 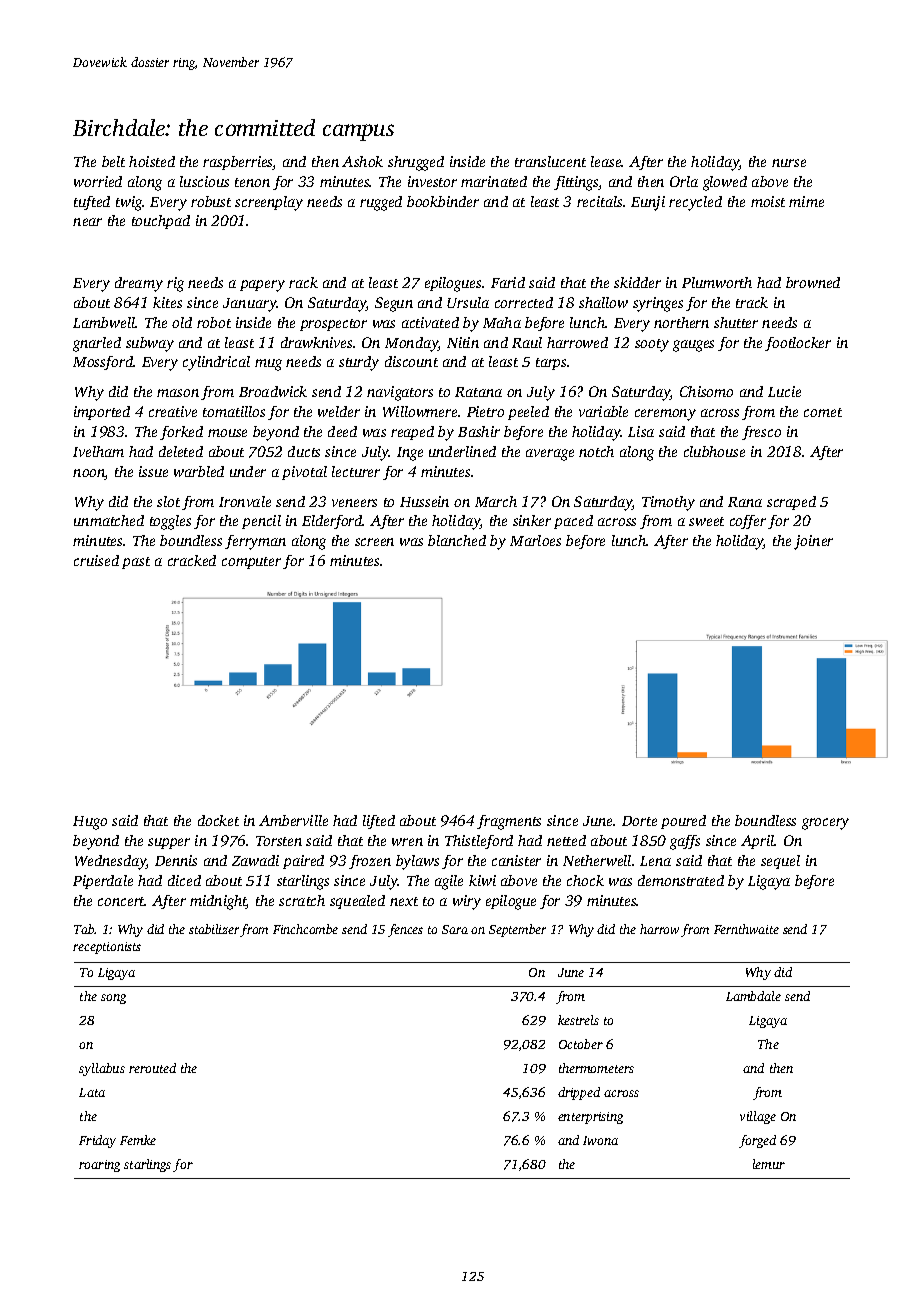 What do you see at coordinates (102, 1069) in the screenshot?
I see `syllabus` at bounding box center [102, 1069].
